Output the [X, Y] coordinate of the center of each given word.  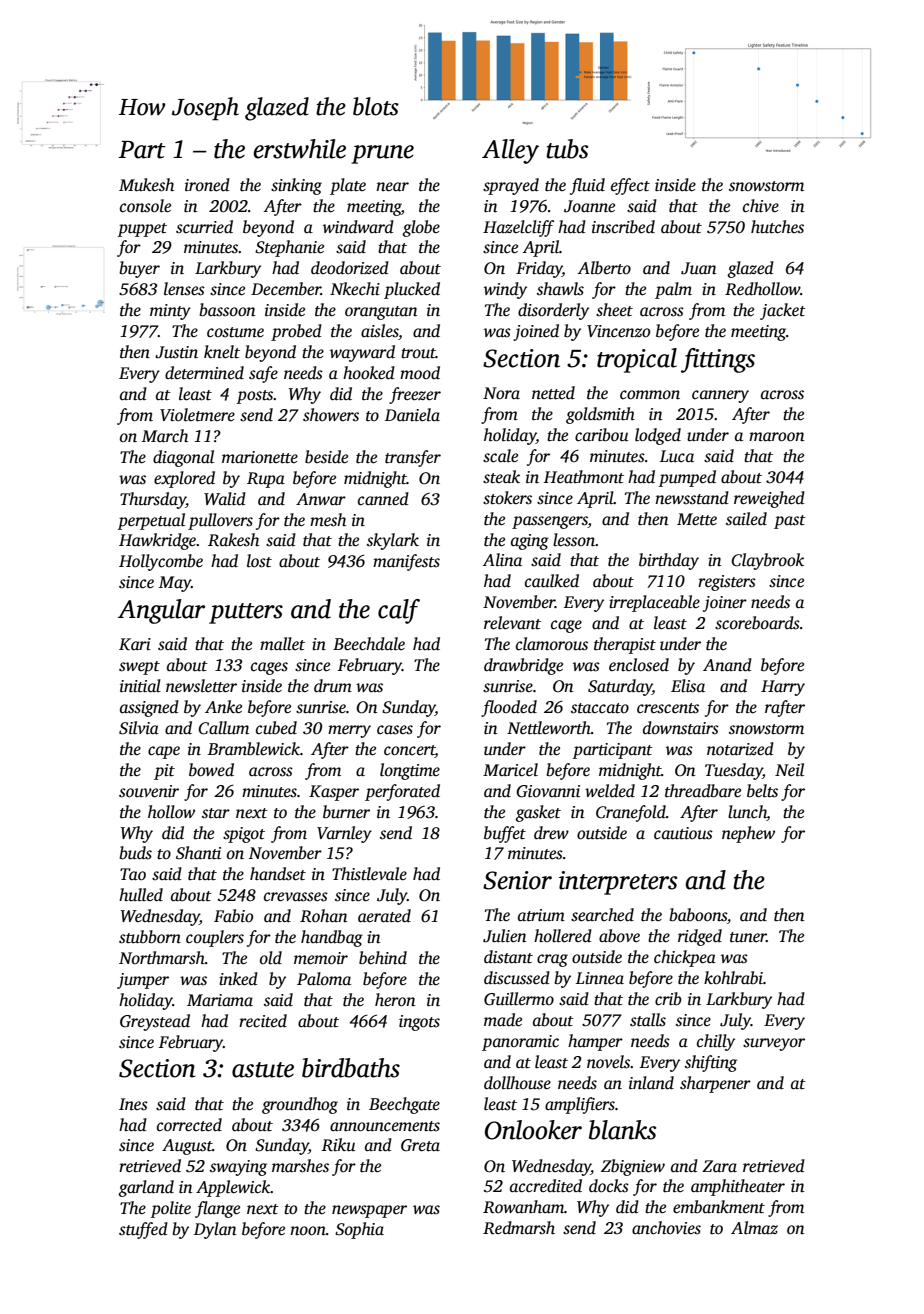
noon [308, 1231]
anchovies [666, 1228]
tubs [567, 149]
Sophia [359, 1230]
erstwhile [299, 149]
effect [630, 186]
